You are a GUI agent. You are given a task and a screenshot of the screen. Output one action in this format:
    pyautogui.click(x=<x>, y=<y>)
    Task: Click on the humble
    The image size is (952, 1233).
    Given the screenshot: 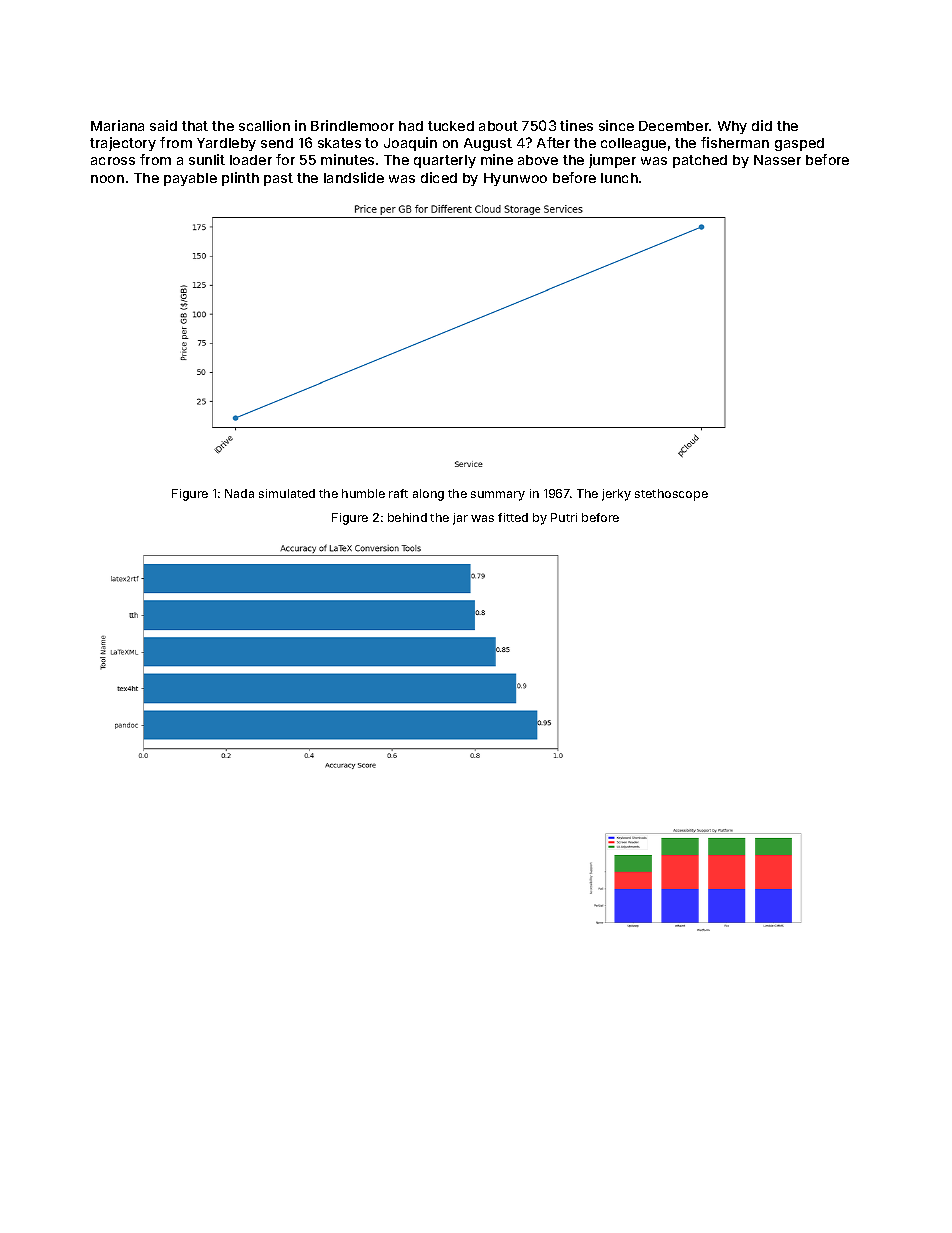 What is the action you would take?
    pyautogui.click(x=363, y=493)
